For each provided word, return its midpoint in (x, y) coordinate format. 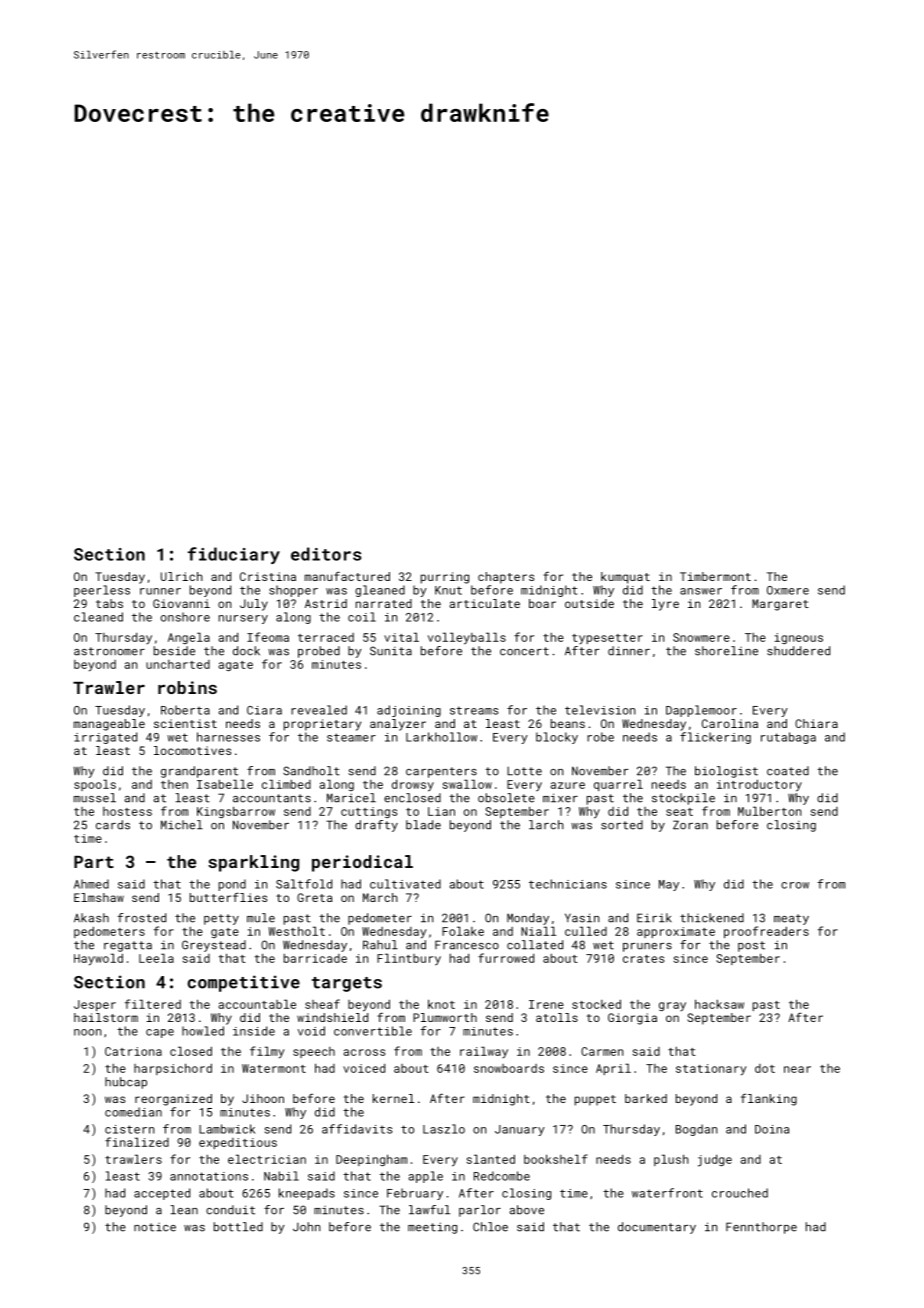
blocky (557, 738)
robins (187, 687)
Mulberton (769, 811)
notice (155, 1227)
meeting (432, 1228)
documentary (657, 1228)
